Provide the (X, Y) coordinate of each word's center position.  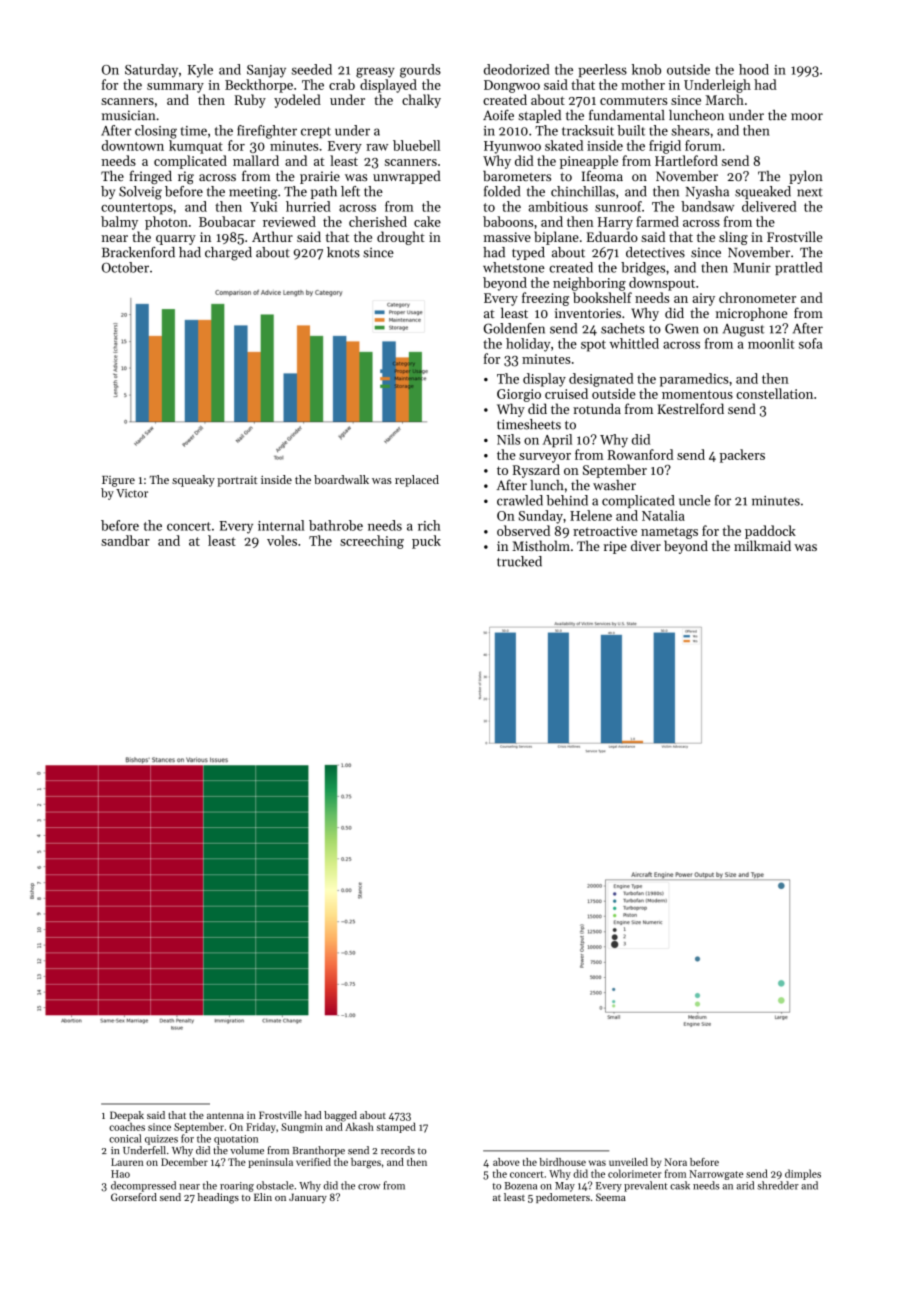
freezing (545, 299)
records (398, 1150)
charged (228, 254)
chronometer (757, 297)
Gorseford (134, 1197)
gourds (420, 71)
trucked (519, 561)
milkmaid (762, 545)
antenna (225, 1115)
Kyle (200, 71)
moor (807, 117)
